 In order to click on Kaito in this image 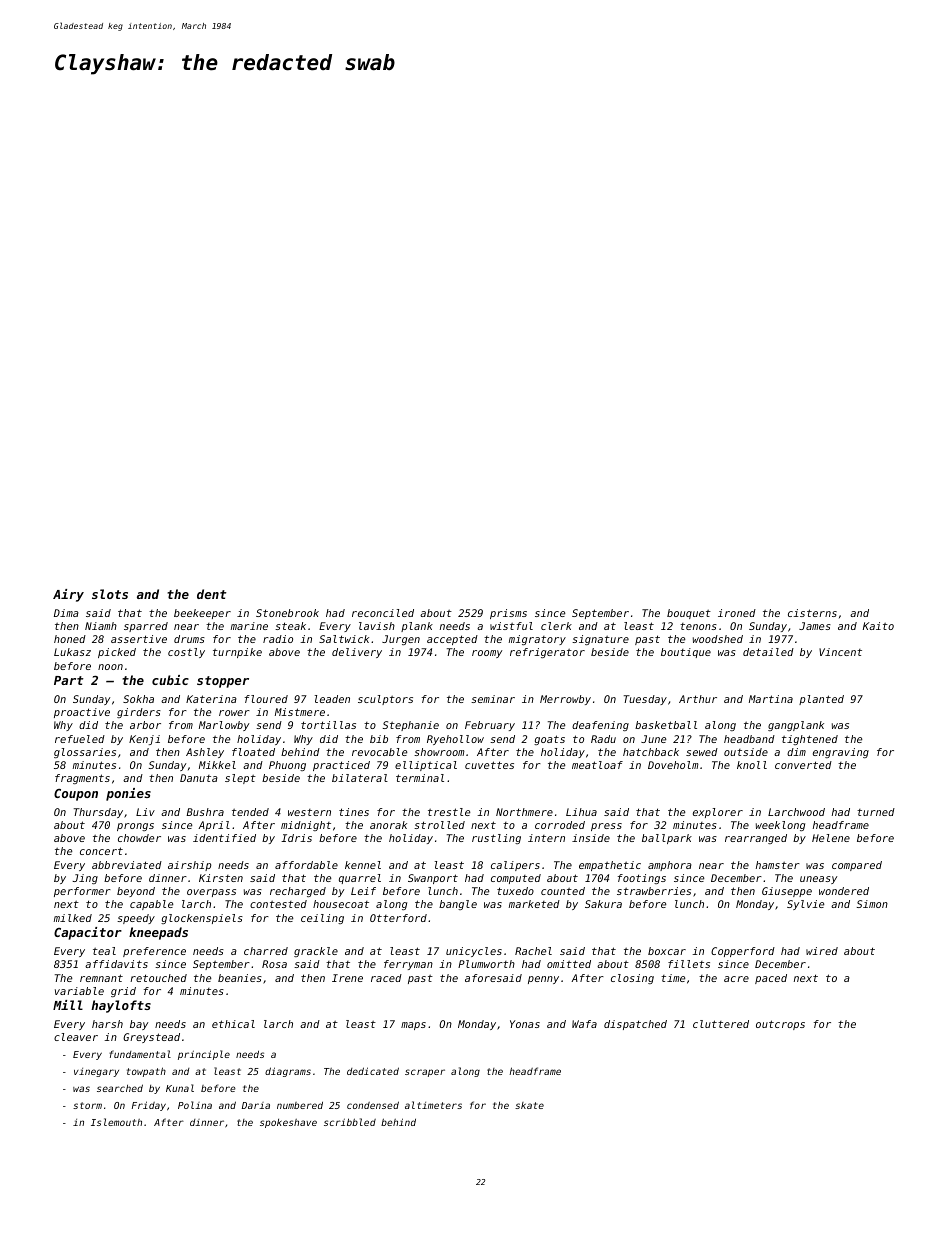, I will do `click(878, 626)`.
